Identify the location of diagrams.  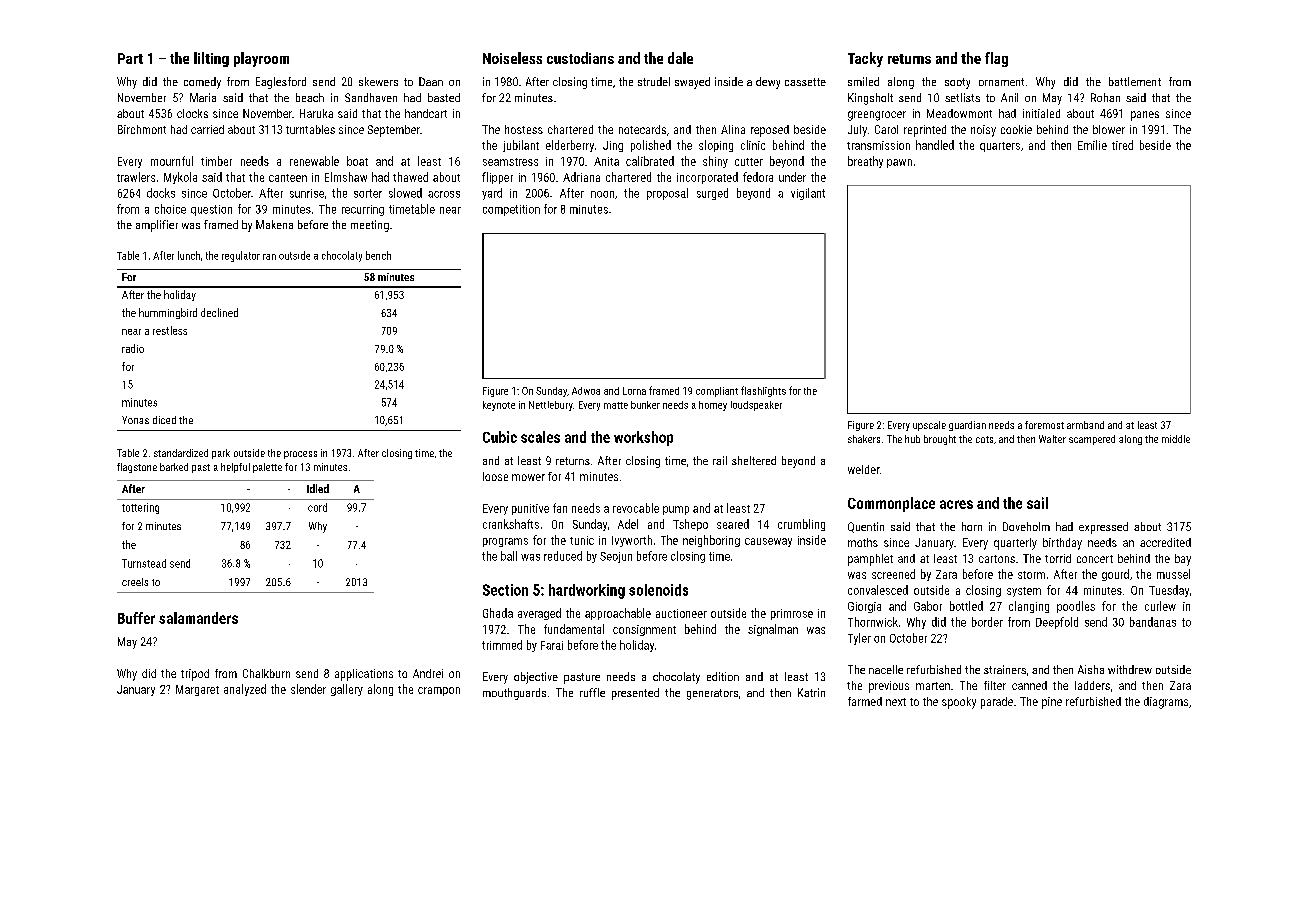
(1166, 703).
